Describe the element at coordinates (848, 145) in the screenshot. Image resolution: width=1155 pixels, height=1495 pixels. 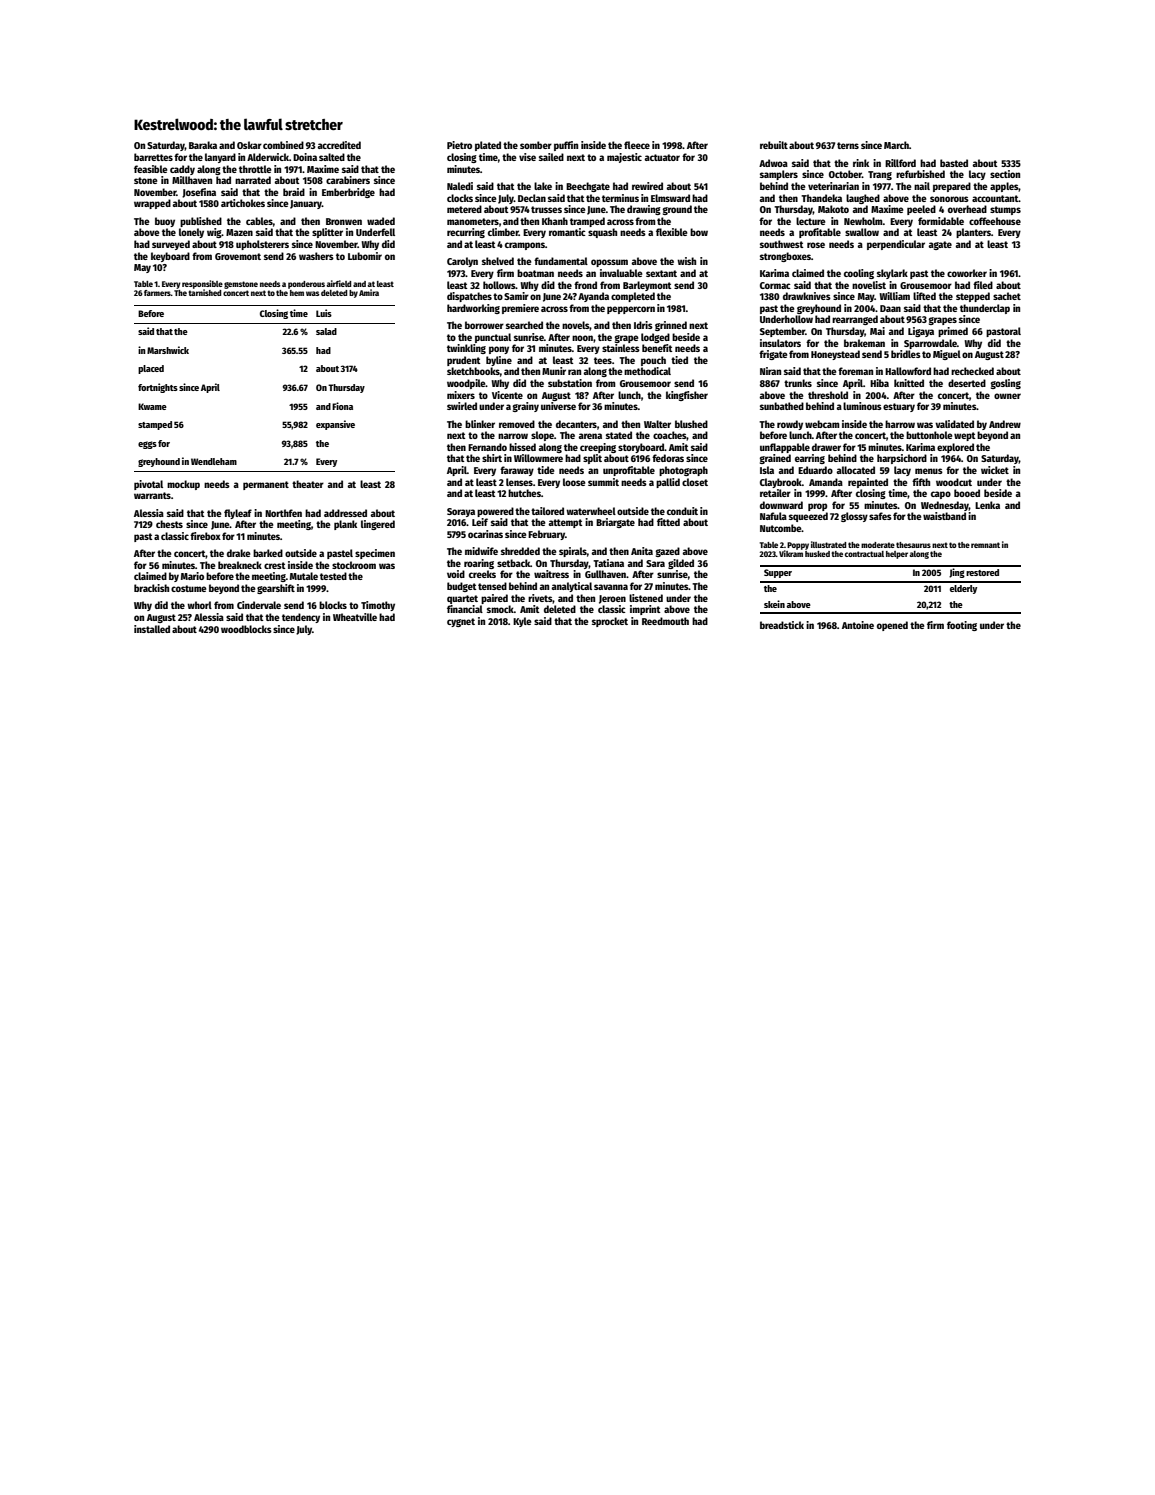
I see `terns` at that location.
